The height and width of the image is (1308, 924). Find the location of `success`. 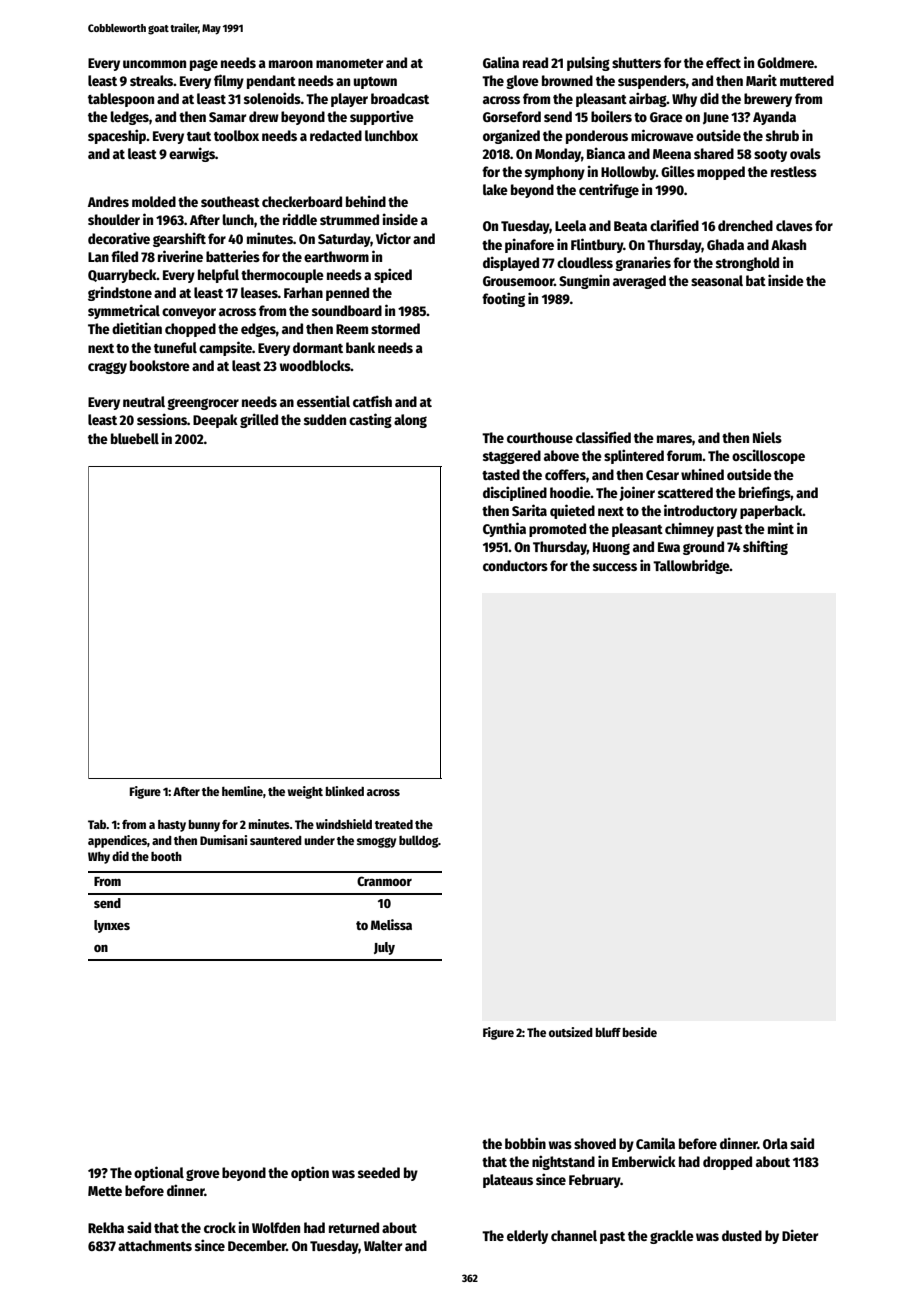

success is located at coordinates (615, 567).
